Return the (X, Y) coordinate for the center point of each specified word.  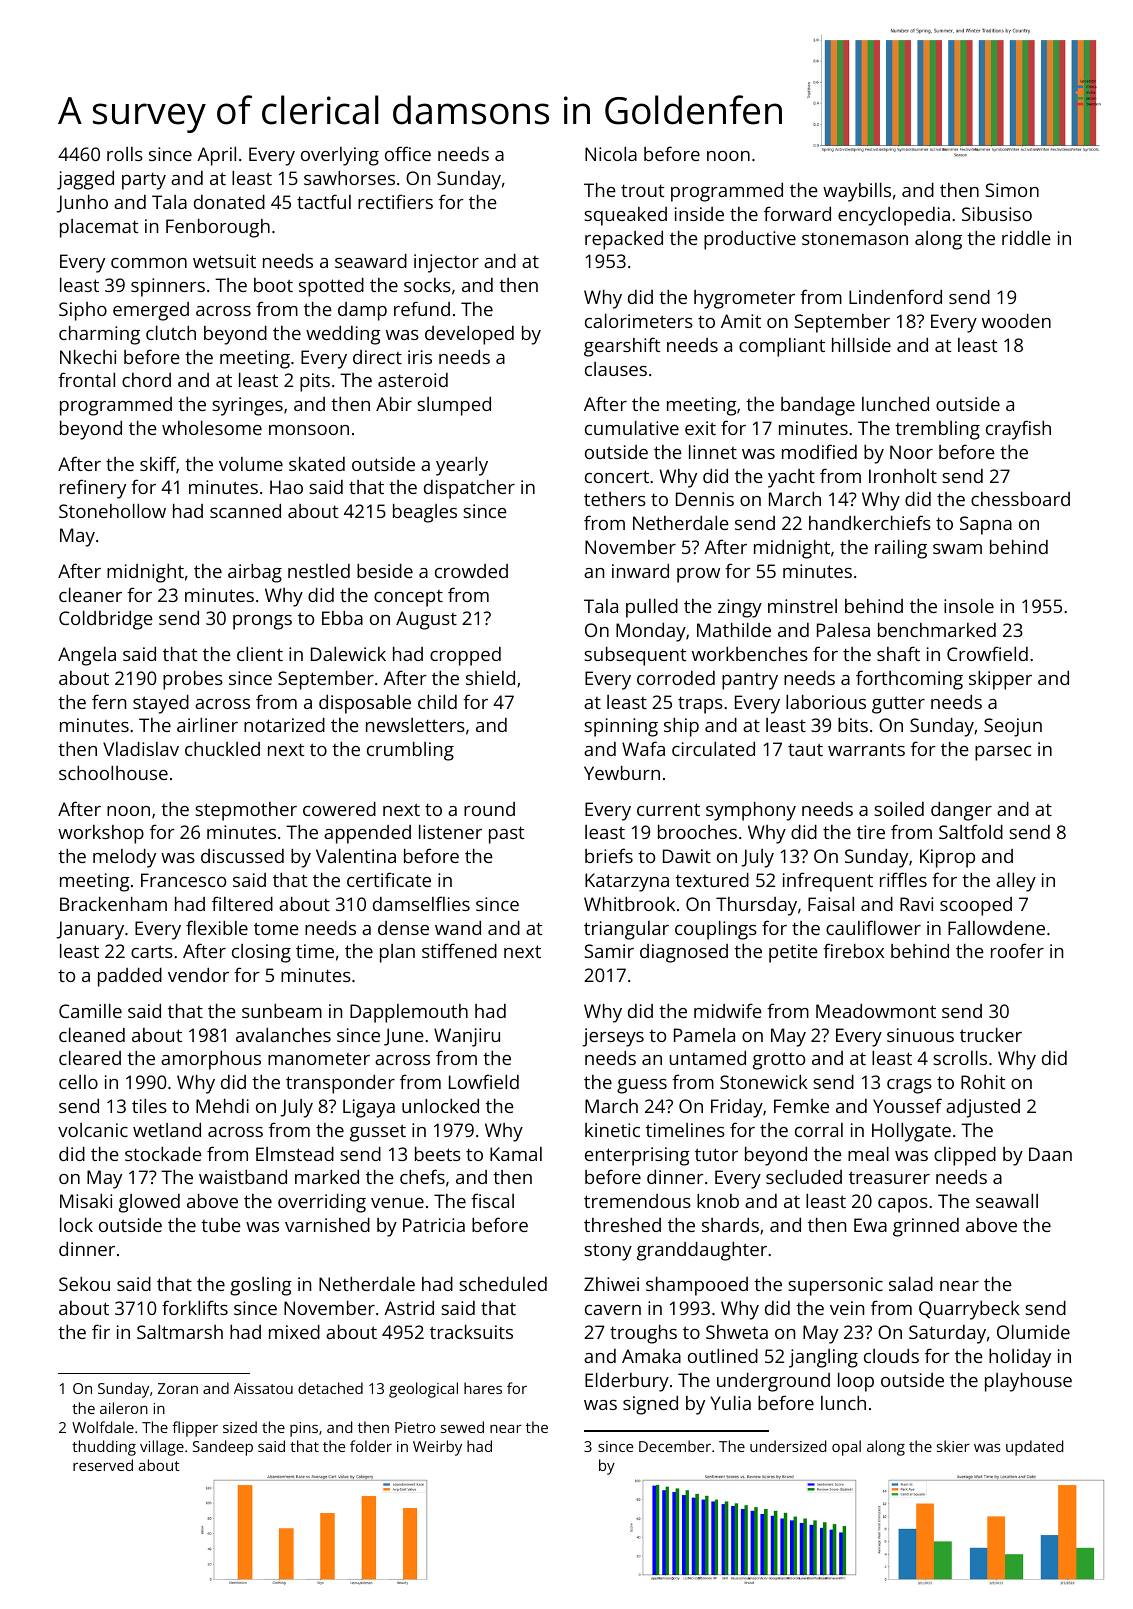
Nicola (611, 154)
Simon (1012, 190)
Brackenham (113, 904)
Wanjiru (467, 1037)
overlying (340, 156)
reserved (103, 1465)
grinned (926, 1227)
